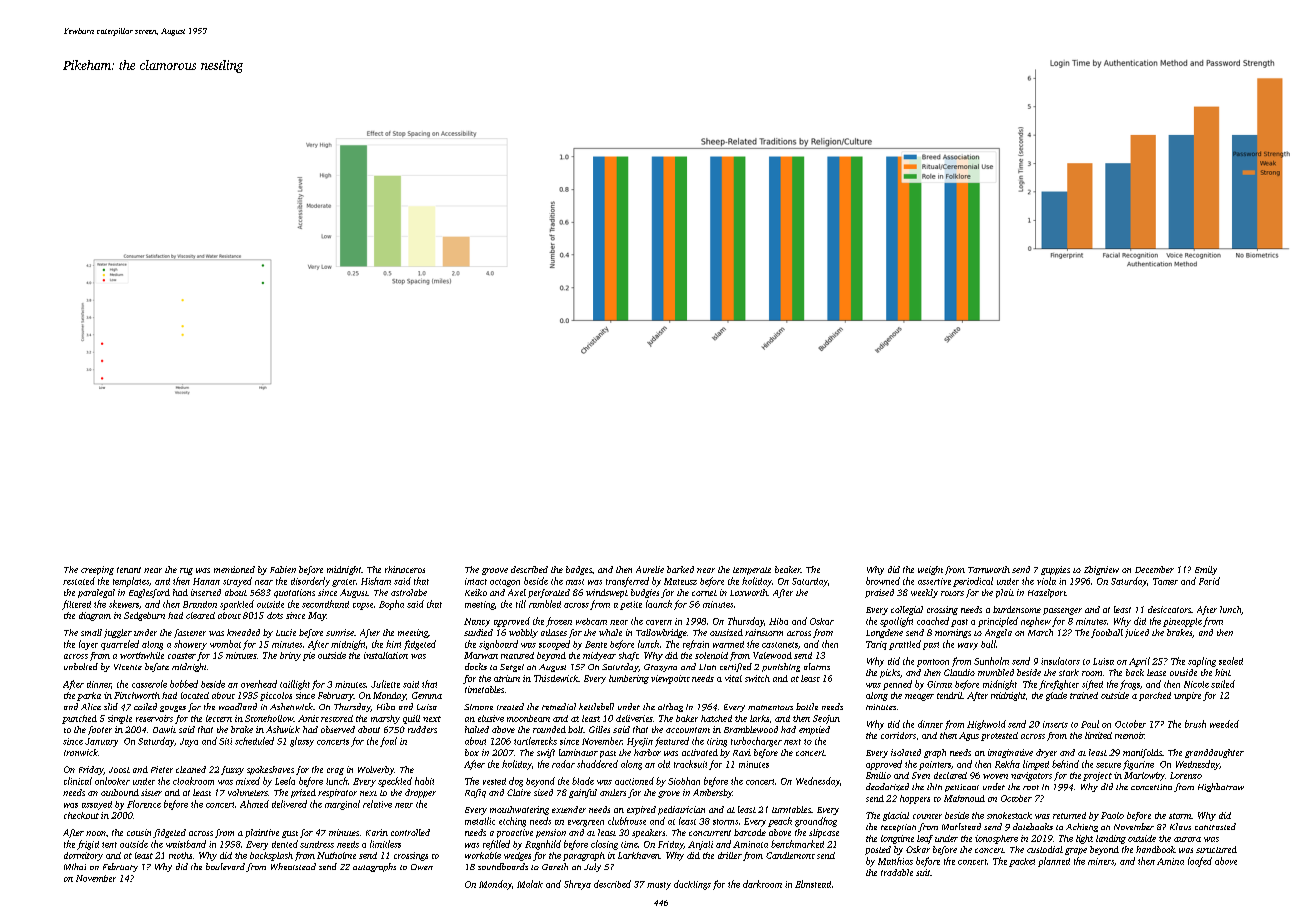 The width and height of the screenshot is (1308, 924). What do you see at coordinates (988, 644) in the screenshot?
I see `bull` at bounding box center [988, 644].
